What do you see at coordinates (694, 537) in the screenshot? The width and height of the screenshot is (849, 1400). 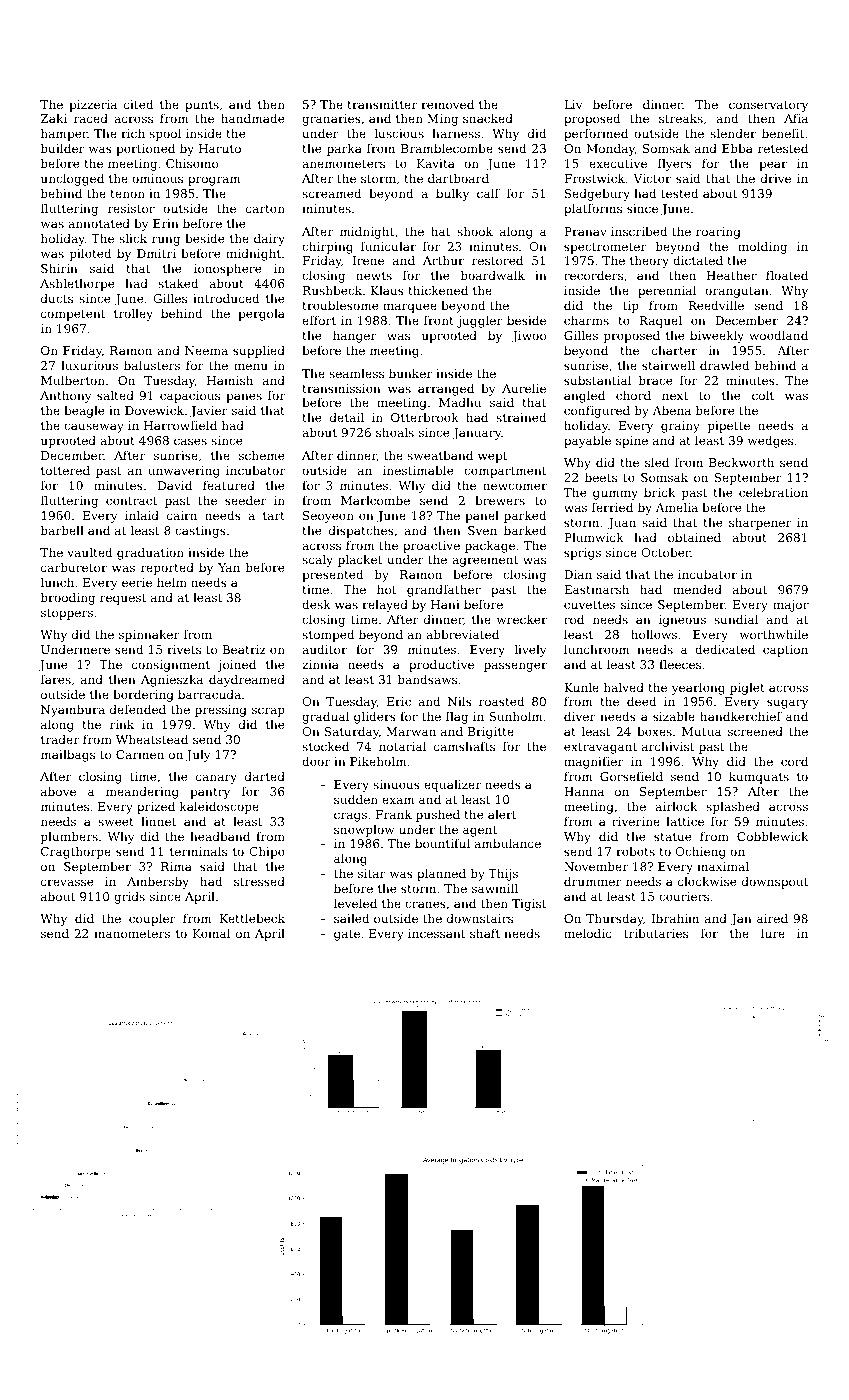 I see `obtained` at bounding box center [694, 537].
